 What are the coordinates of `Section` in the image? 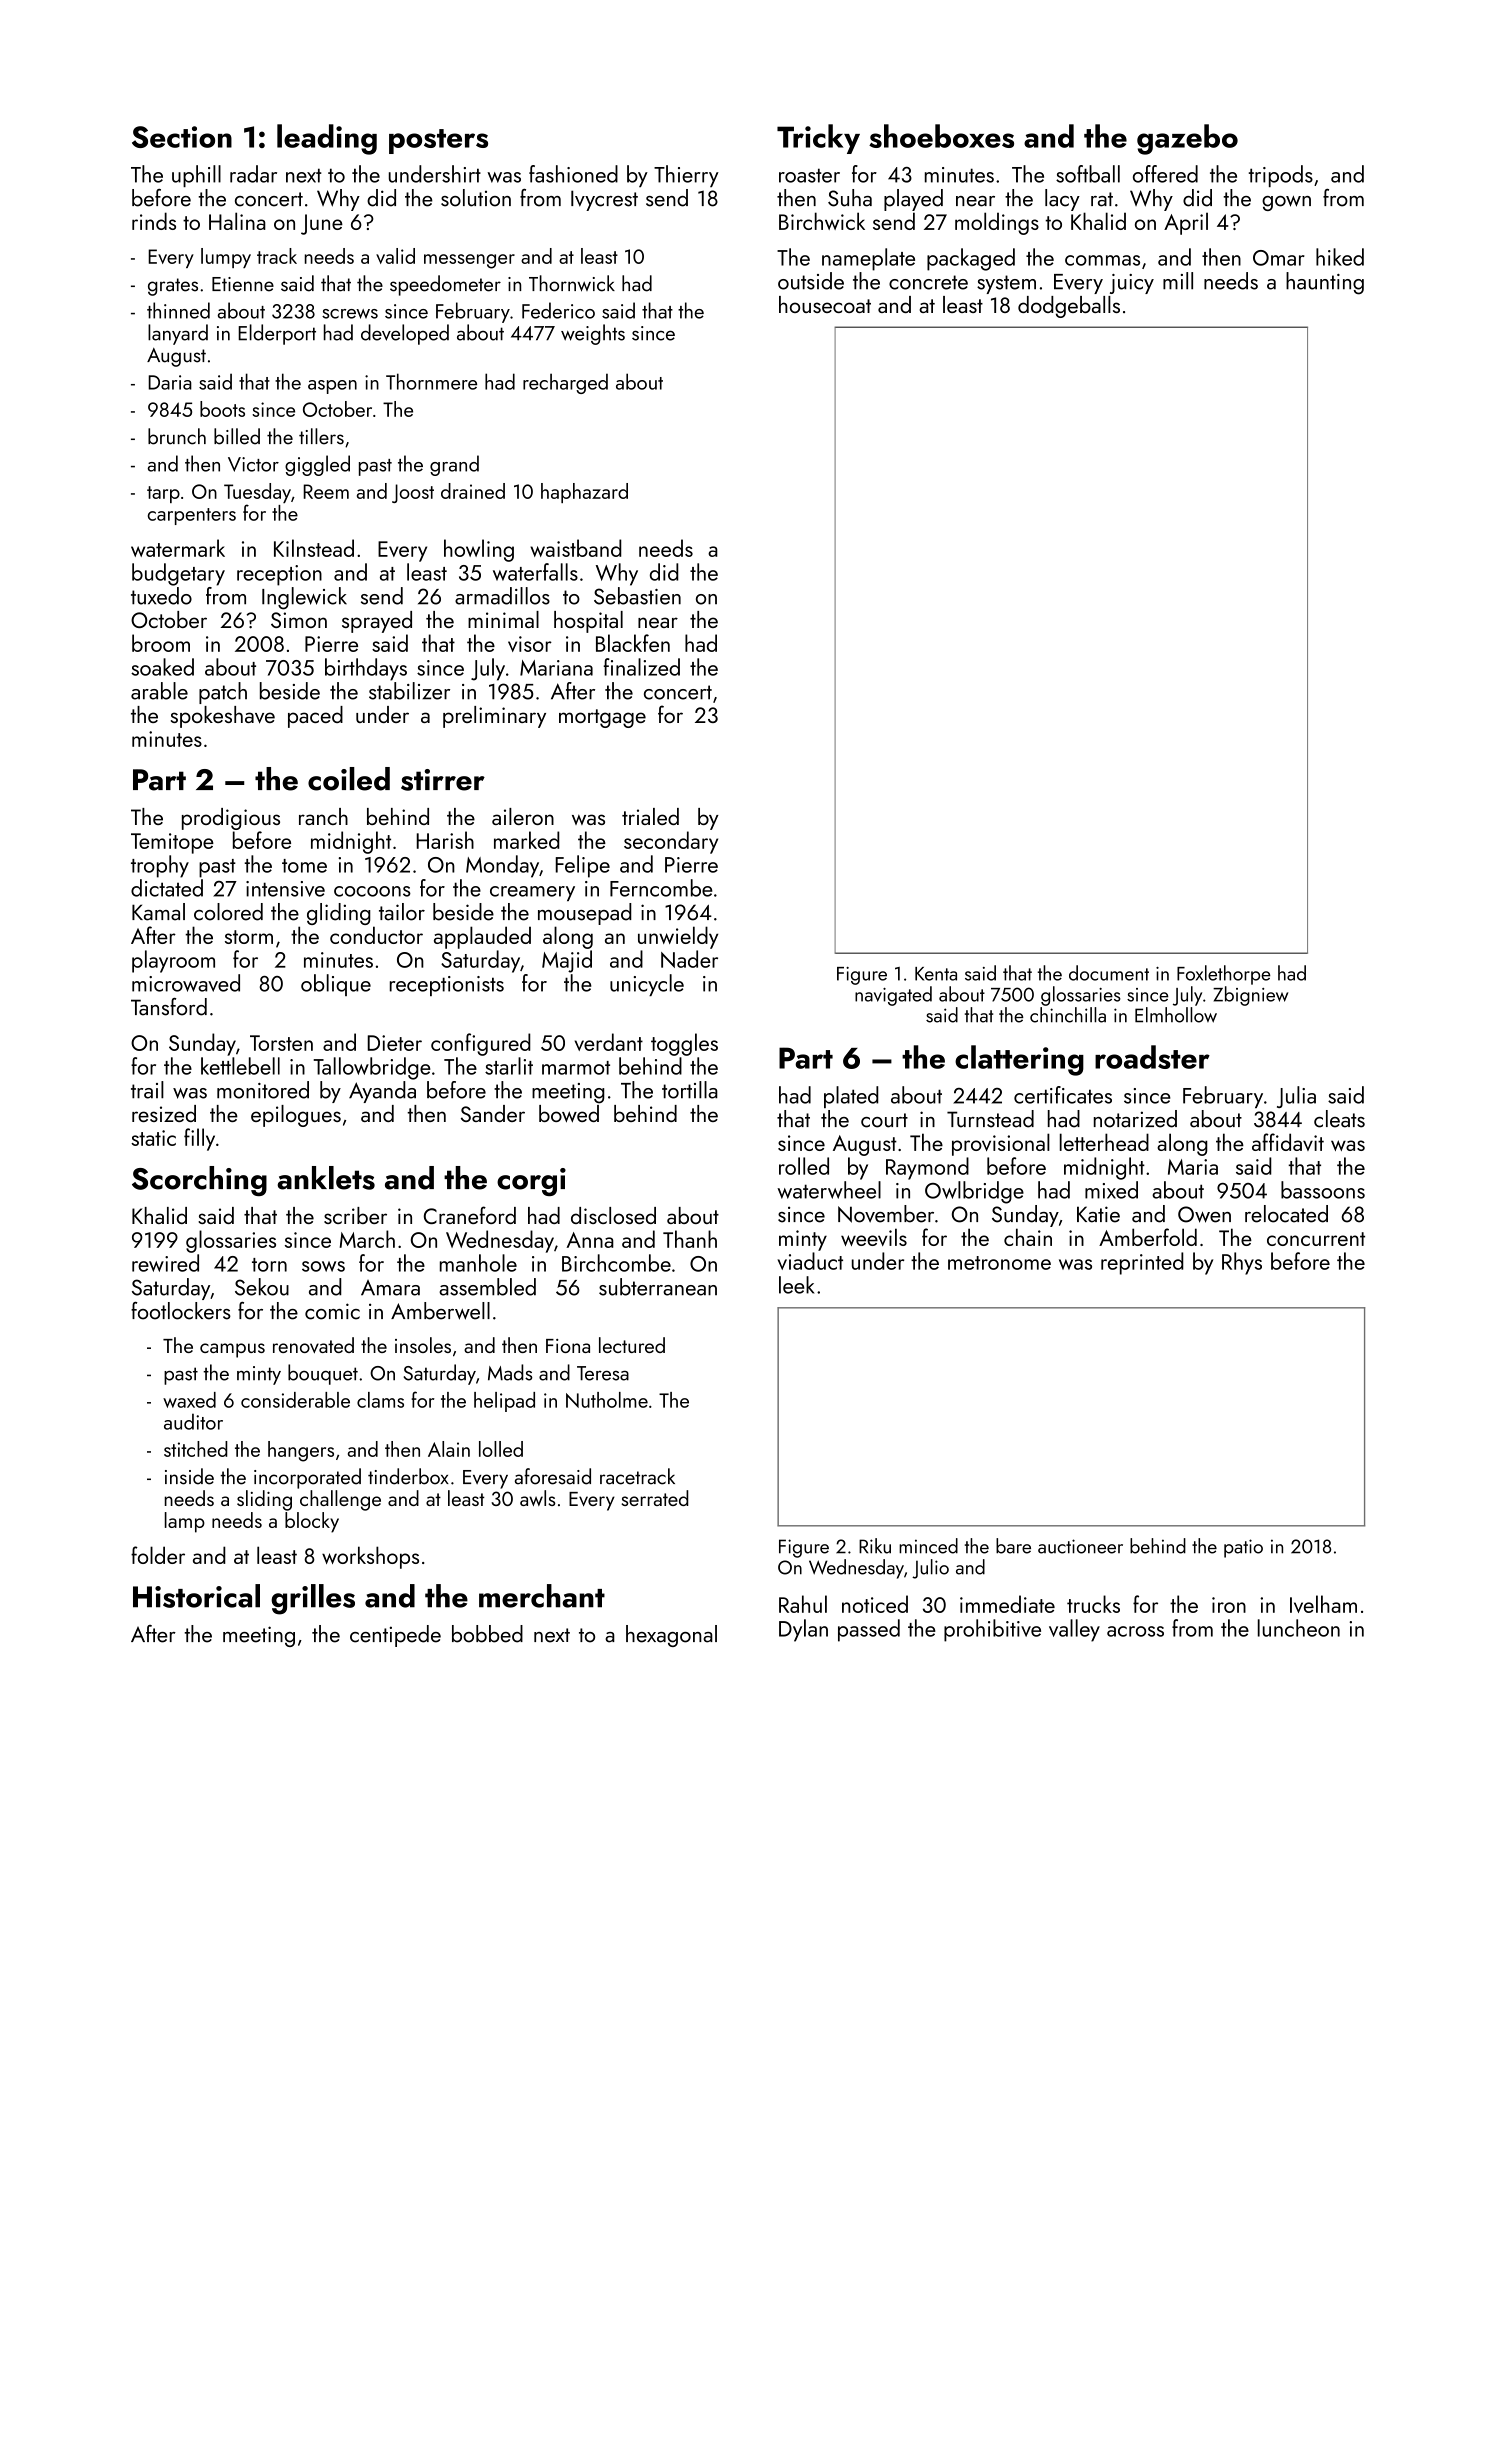 It's located at (182, 137).
